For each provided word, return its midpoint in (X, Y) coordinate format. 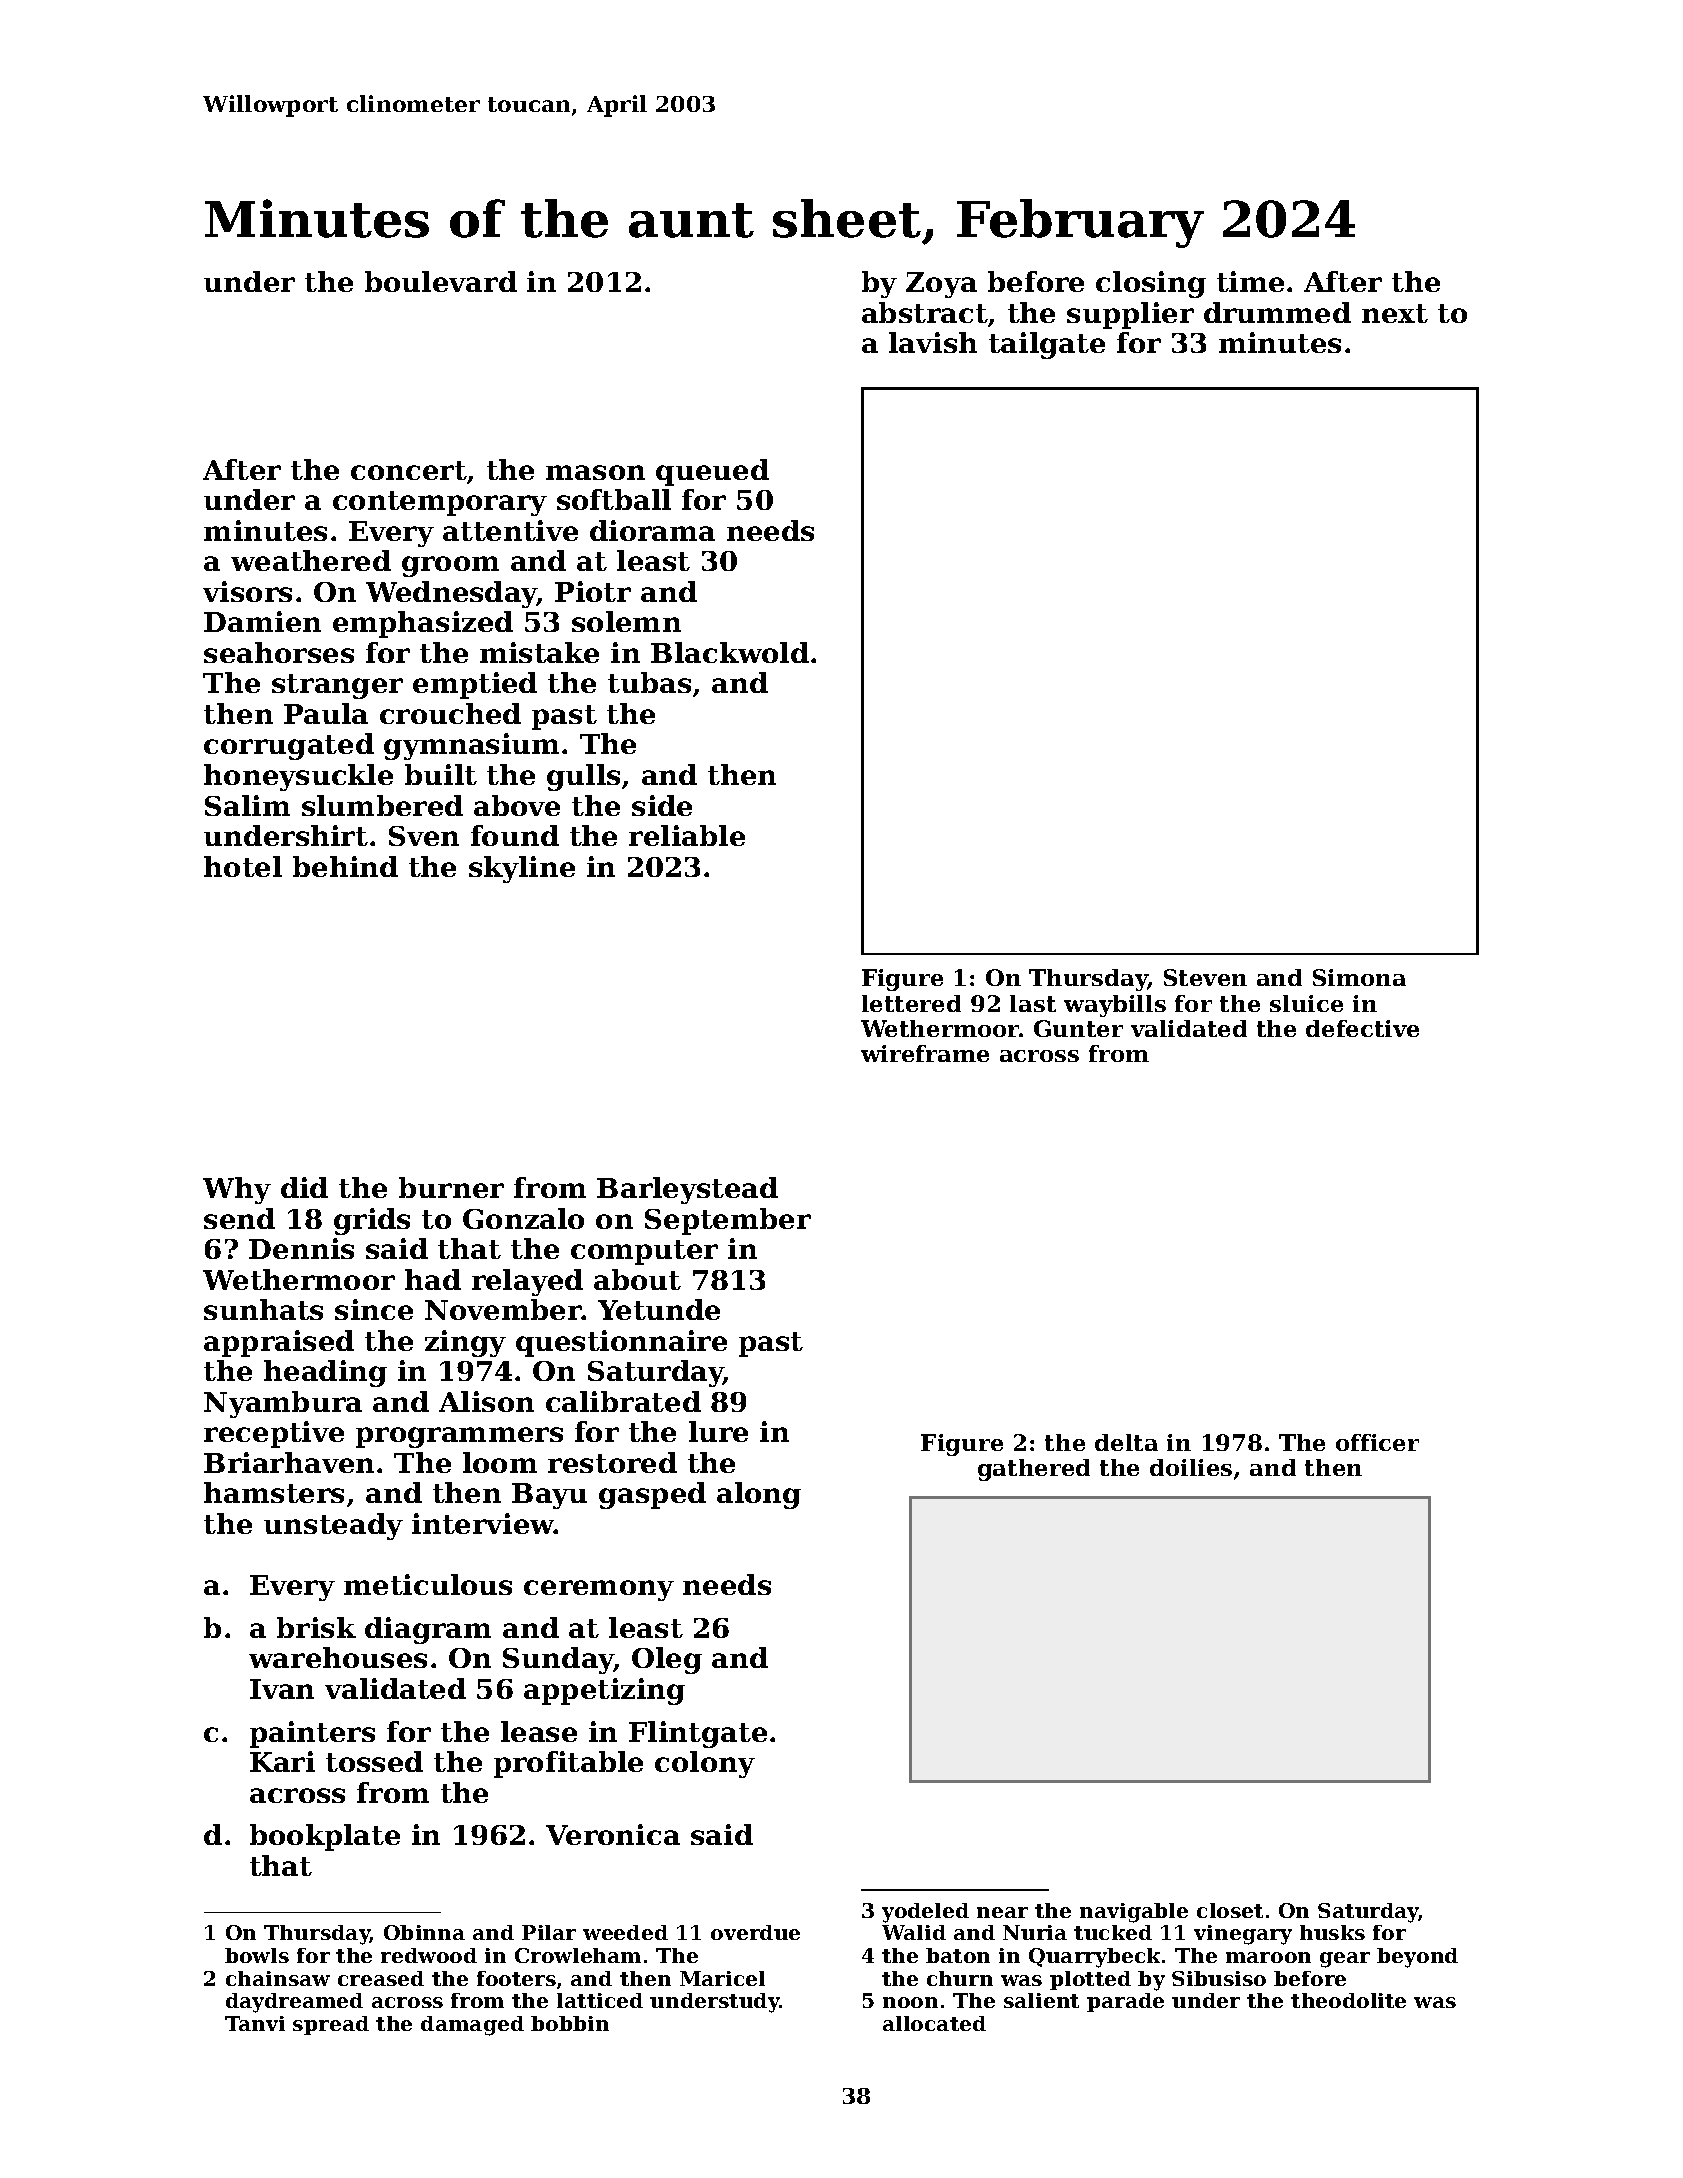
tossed (374, 1761)
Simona (1359, 977)
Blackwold (730, 652)
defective (1362, 1028)
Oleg (667, 1660)
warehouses (338, 1657)
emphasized (423, 624)
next (1395, 313)
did (304, 1187)
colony (705, 1764)
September (728, 1221)
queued (712, 472)
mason (595, 472)
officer (1377, 1442)
